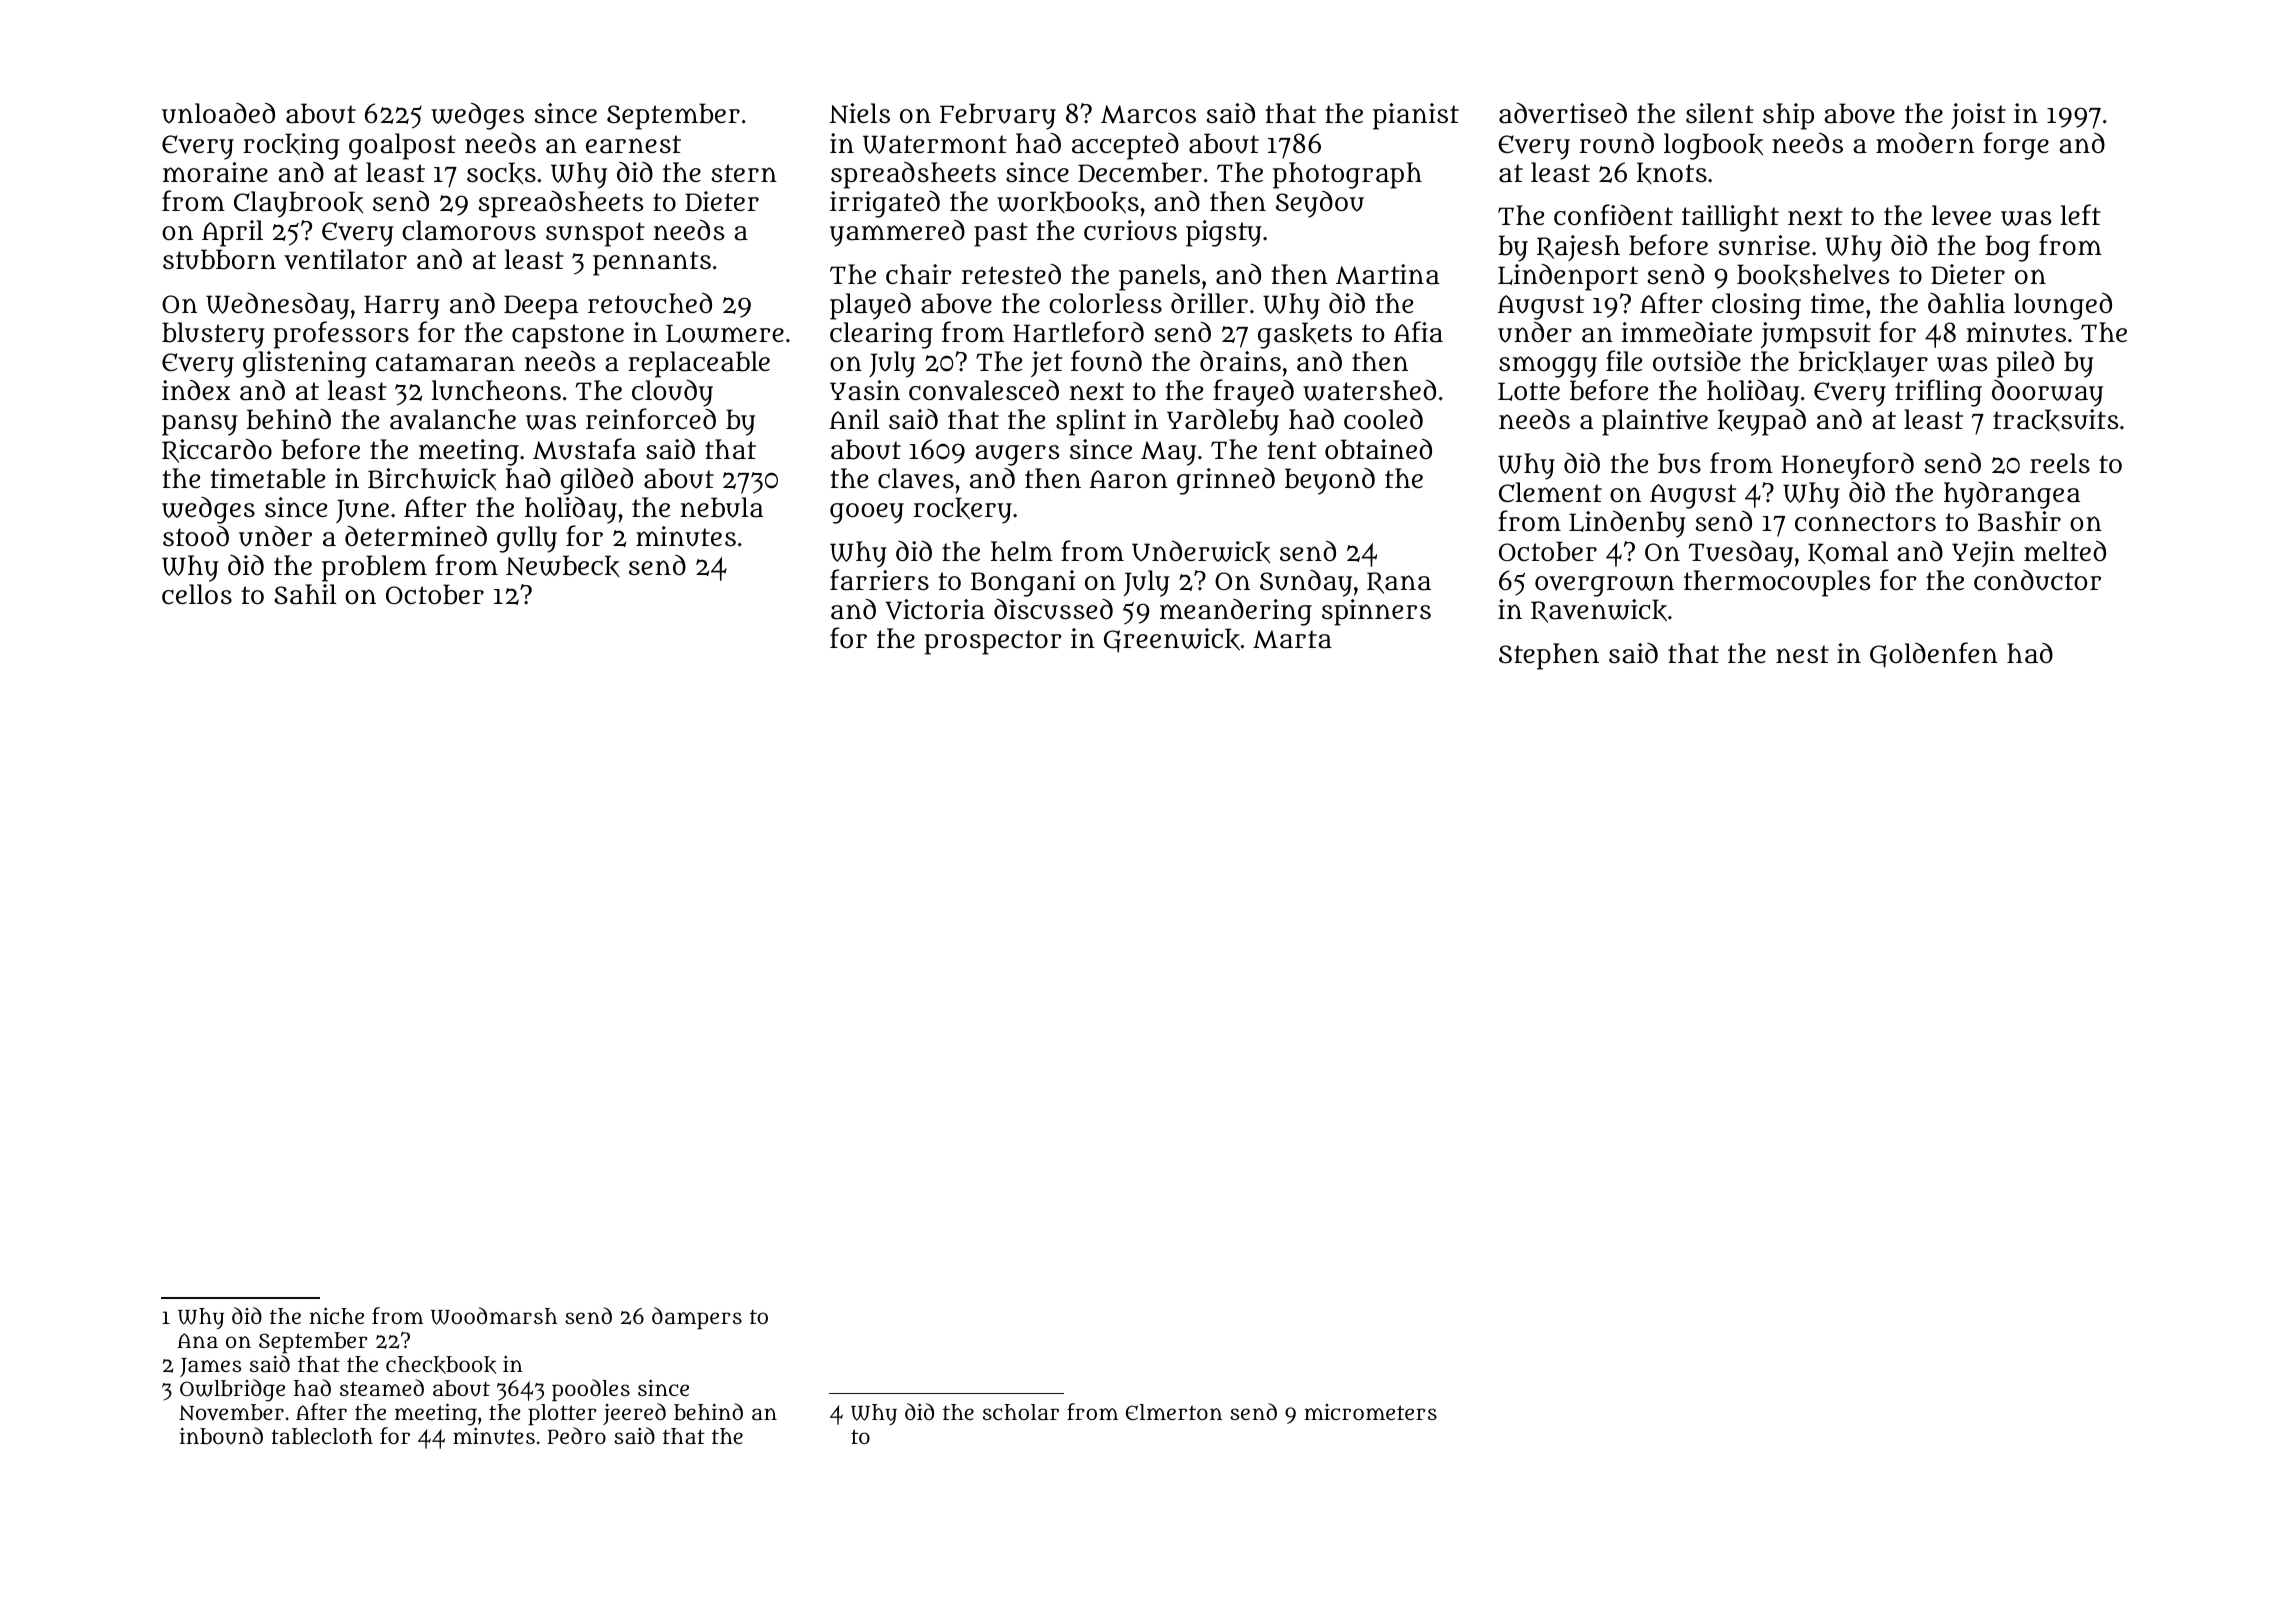 This page has height=1620, width=2292. Describe the element at coordinates (362, 511) in the page. I see `June` at that location.
